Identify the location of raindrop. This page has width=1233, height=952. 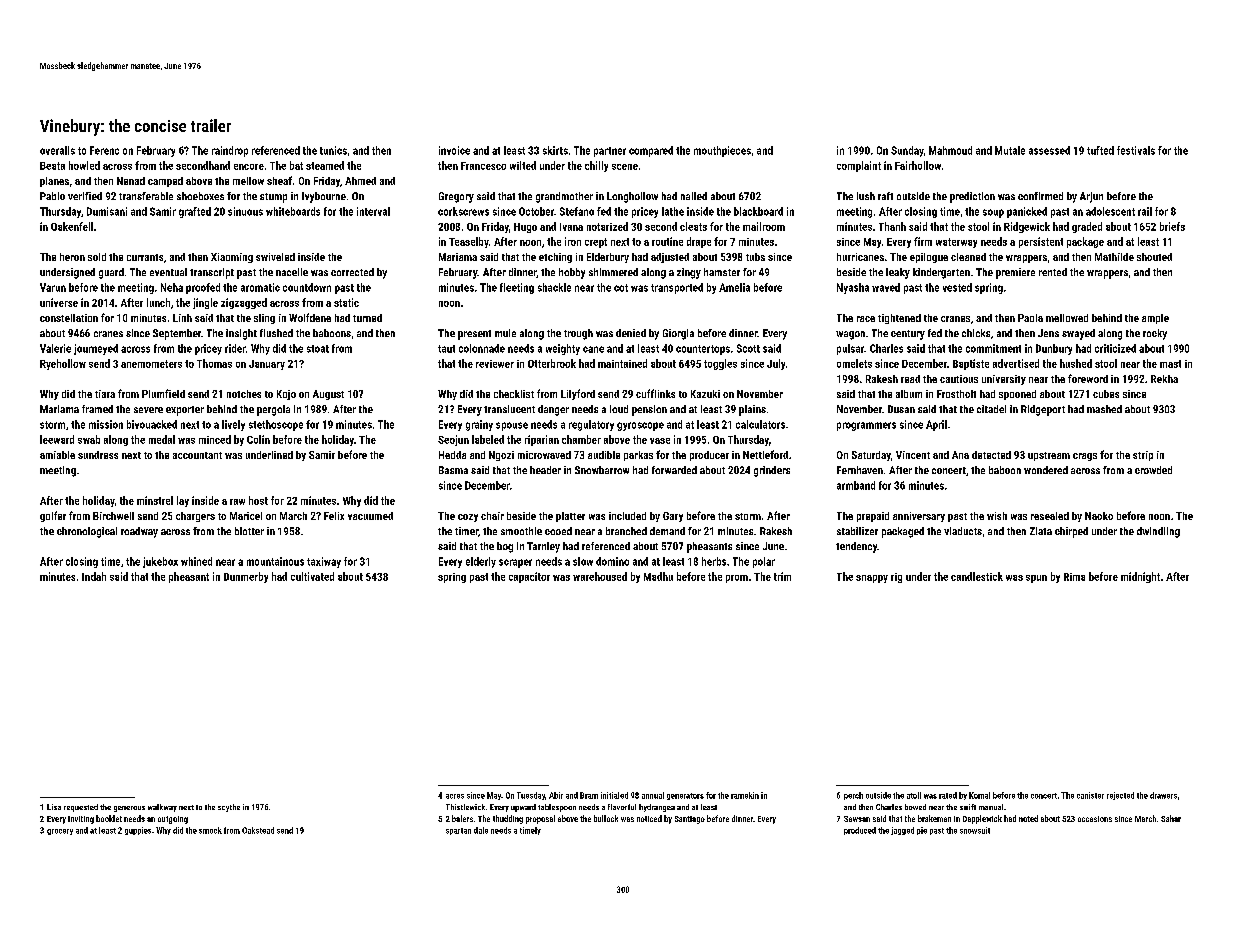
(230, 151).
